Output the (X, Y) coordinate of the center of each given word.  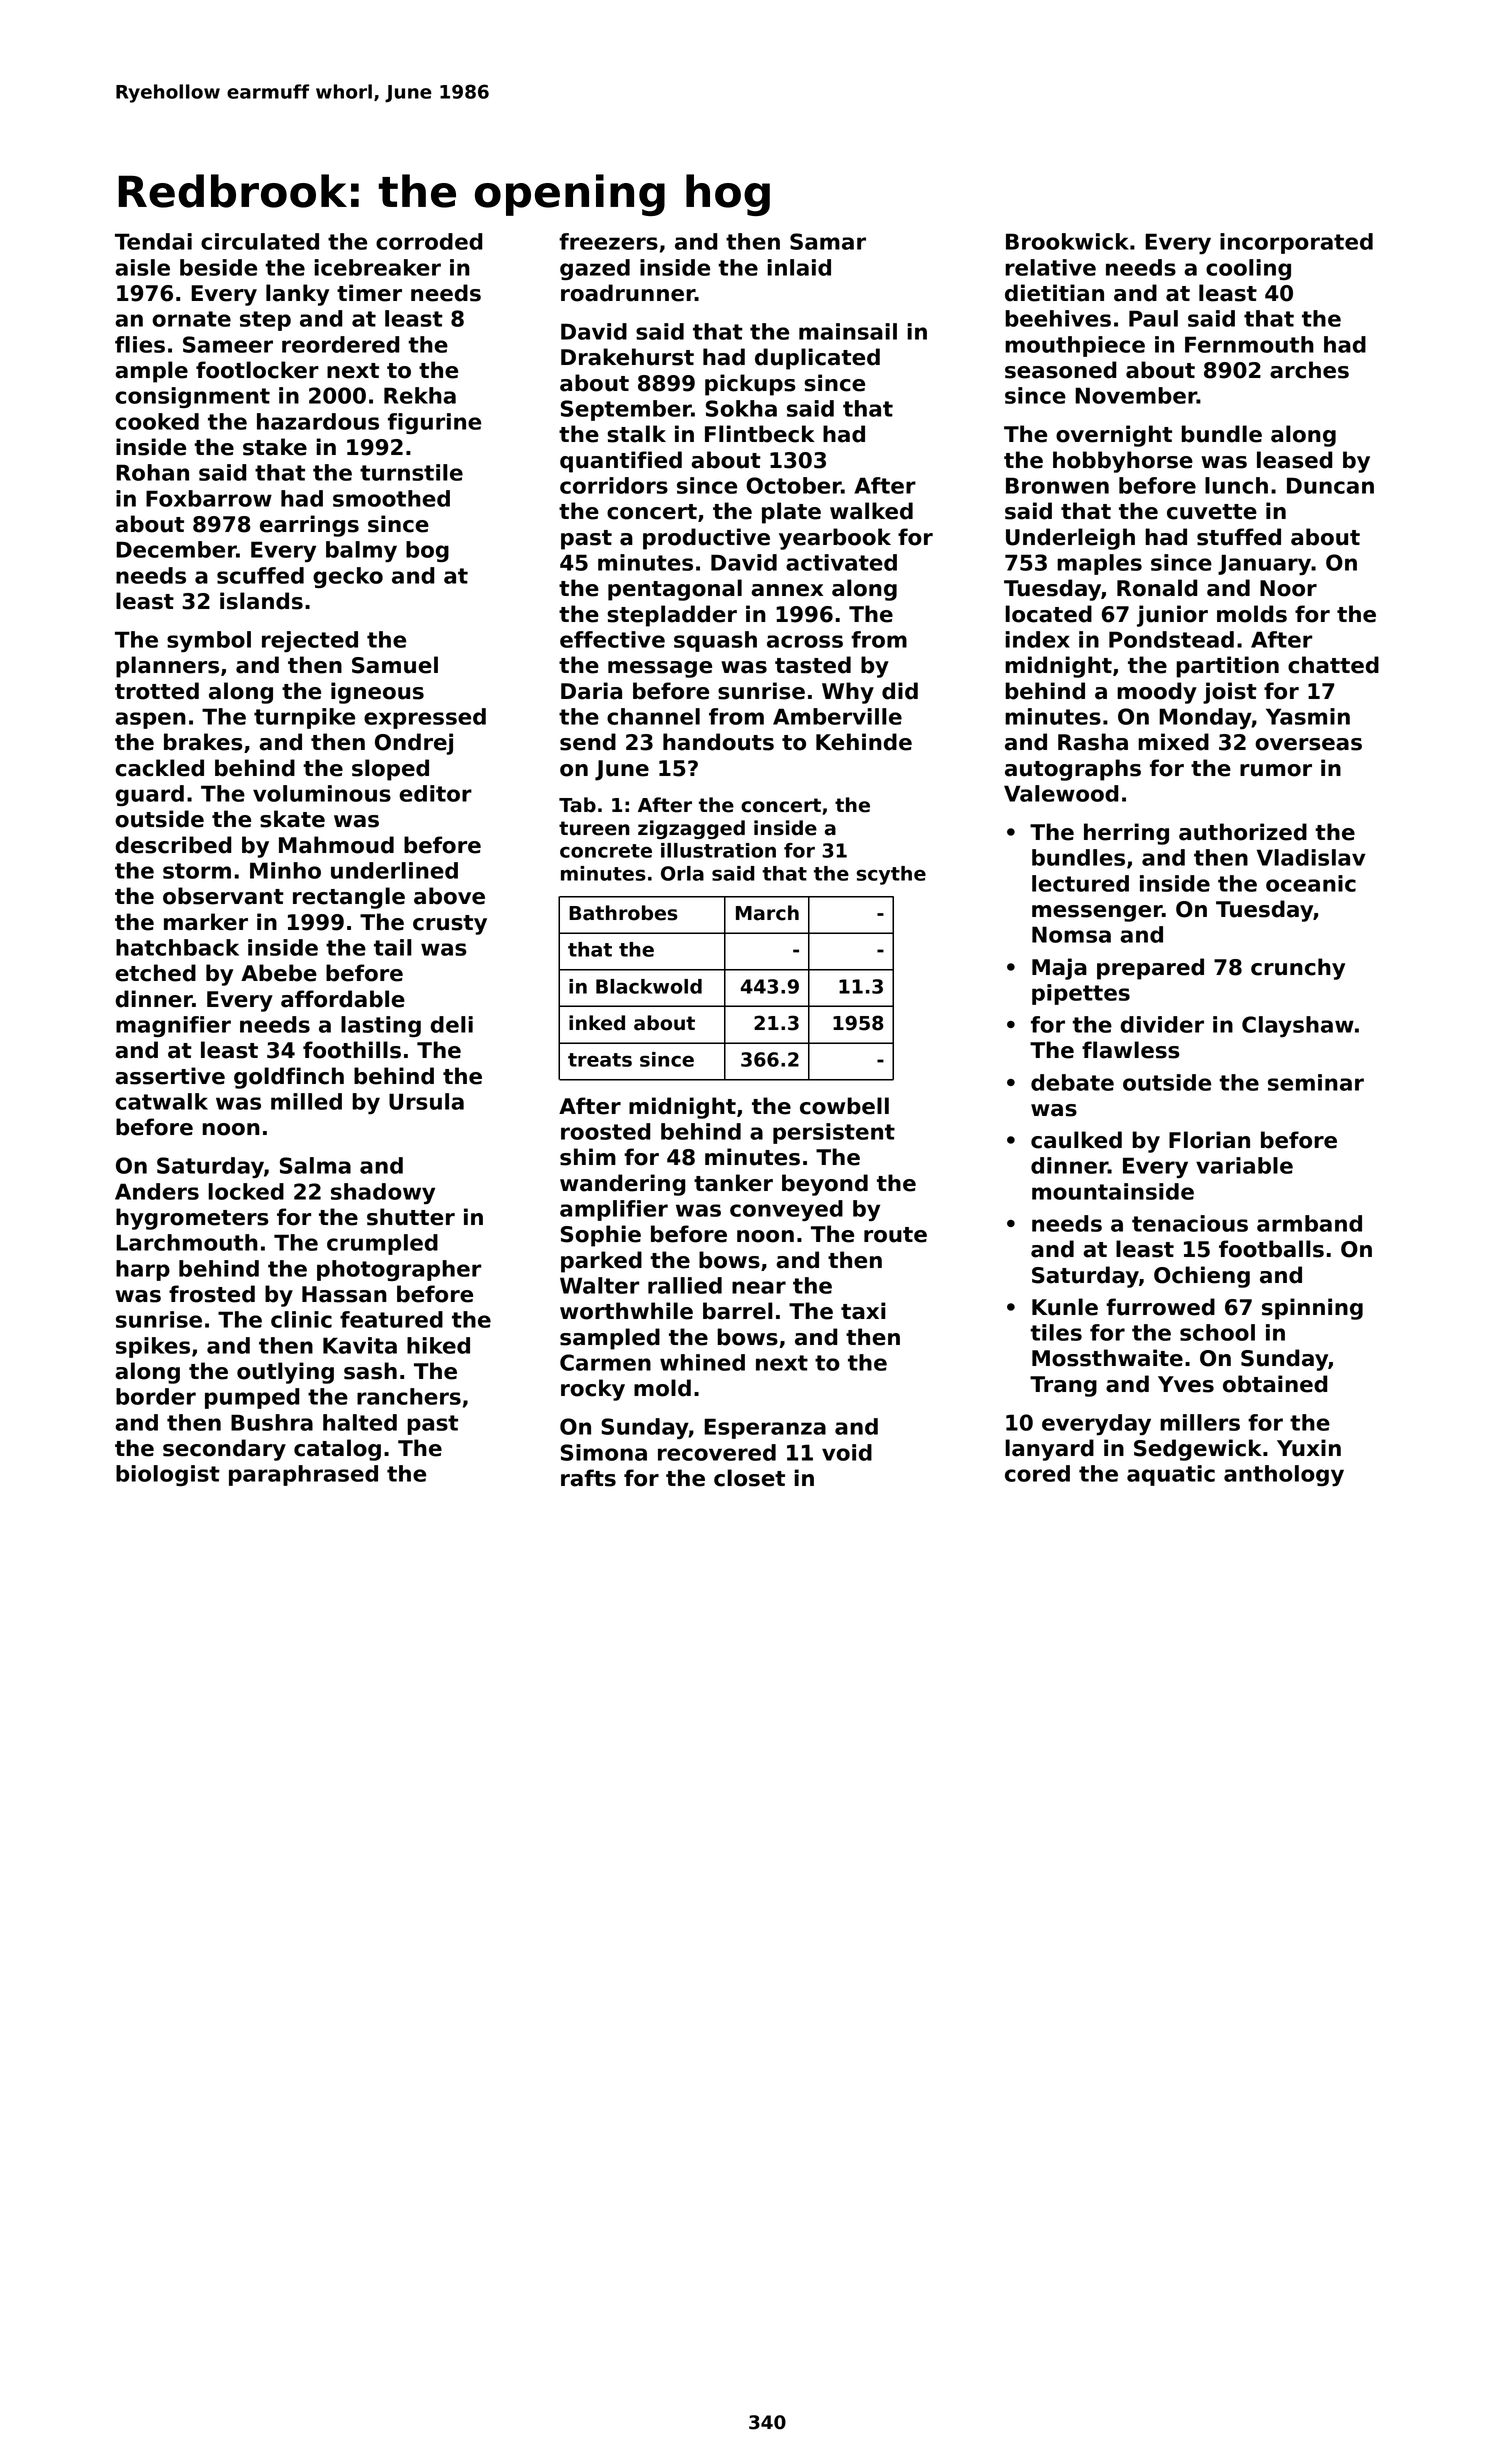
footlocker (257, 370)
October (793, 485)
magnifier (173, 1026)
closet (749, 1478)
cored (1037, 1473)
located (1048, 614)
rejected (310, 641)
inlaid (799, 267)
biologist (168, 1475)
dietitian (1054, 293)
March (767, 913)
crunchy (1298, 969)
